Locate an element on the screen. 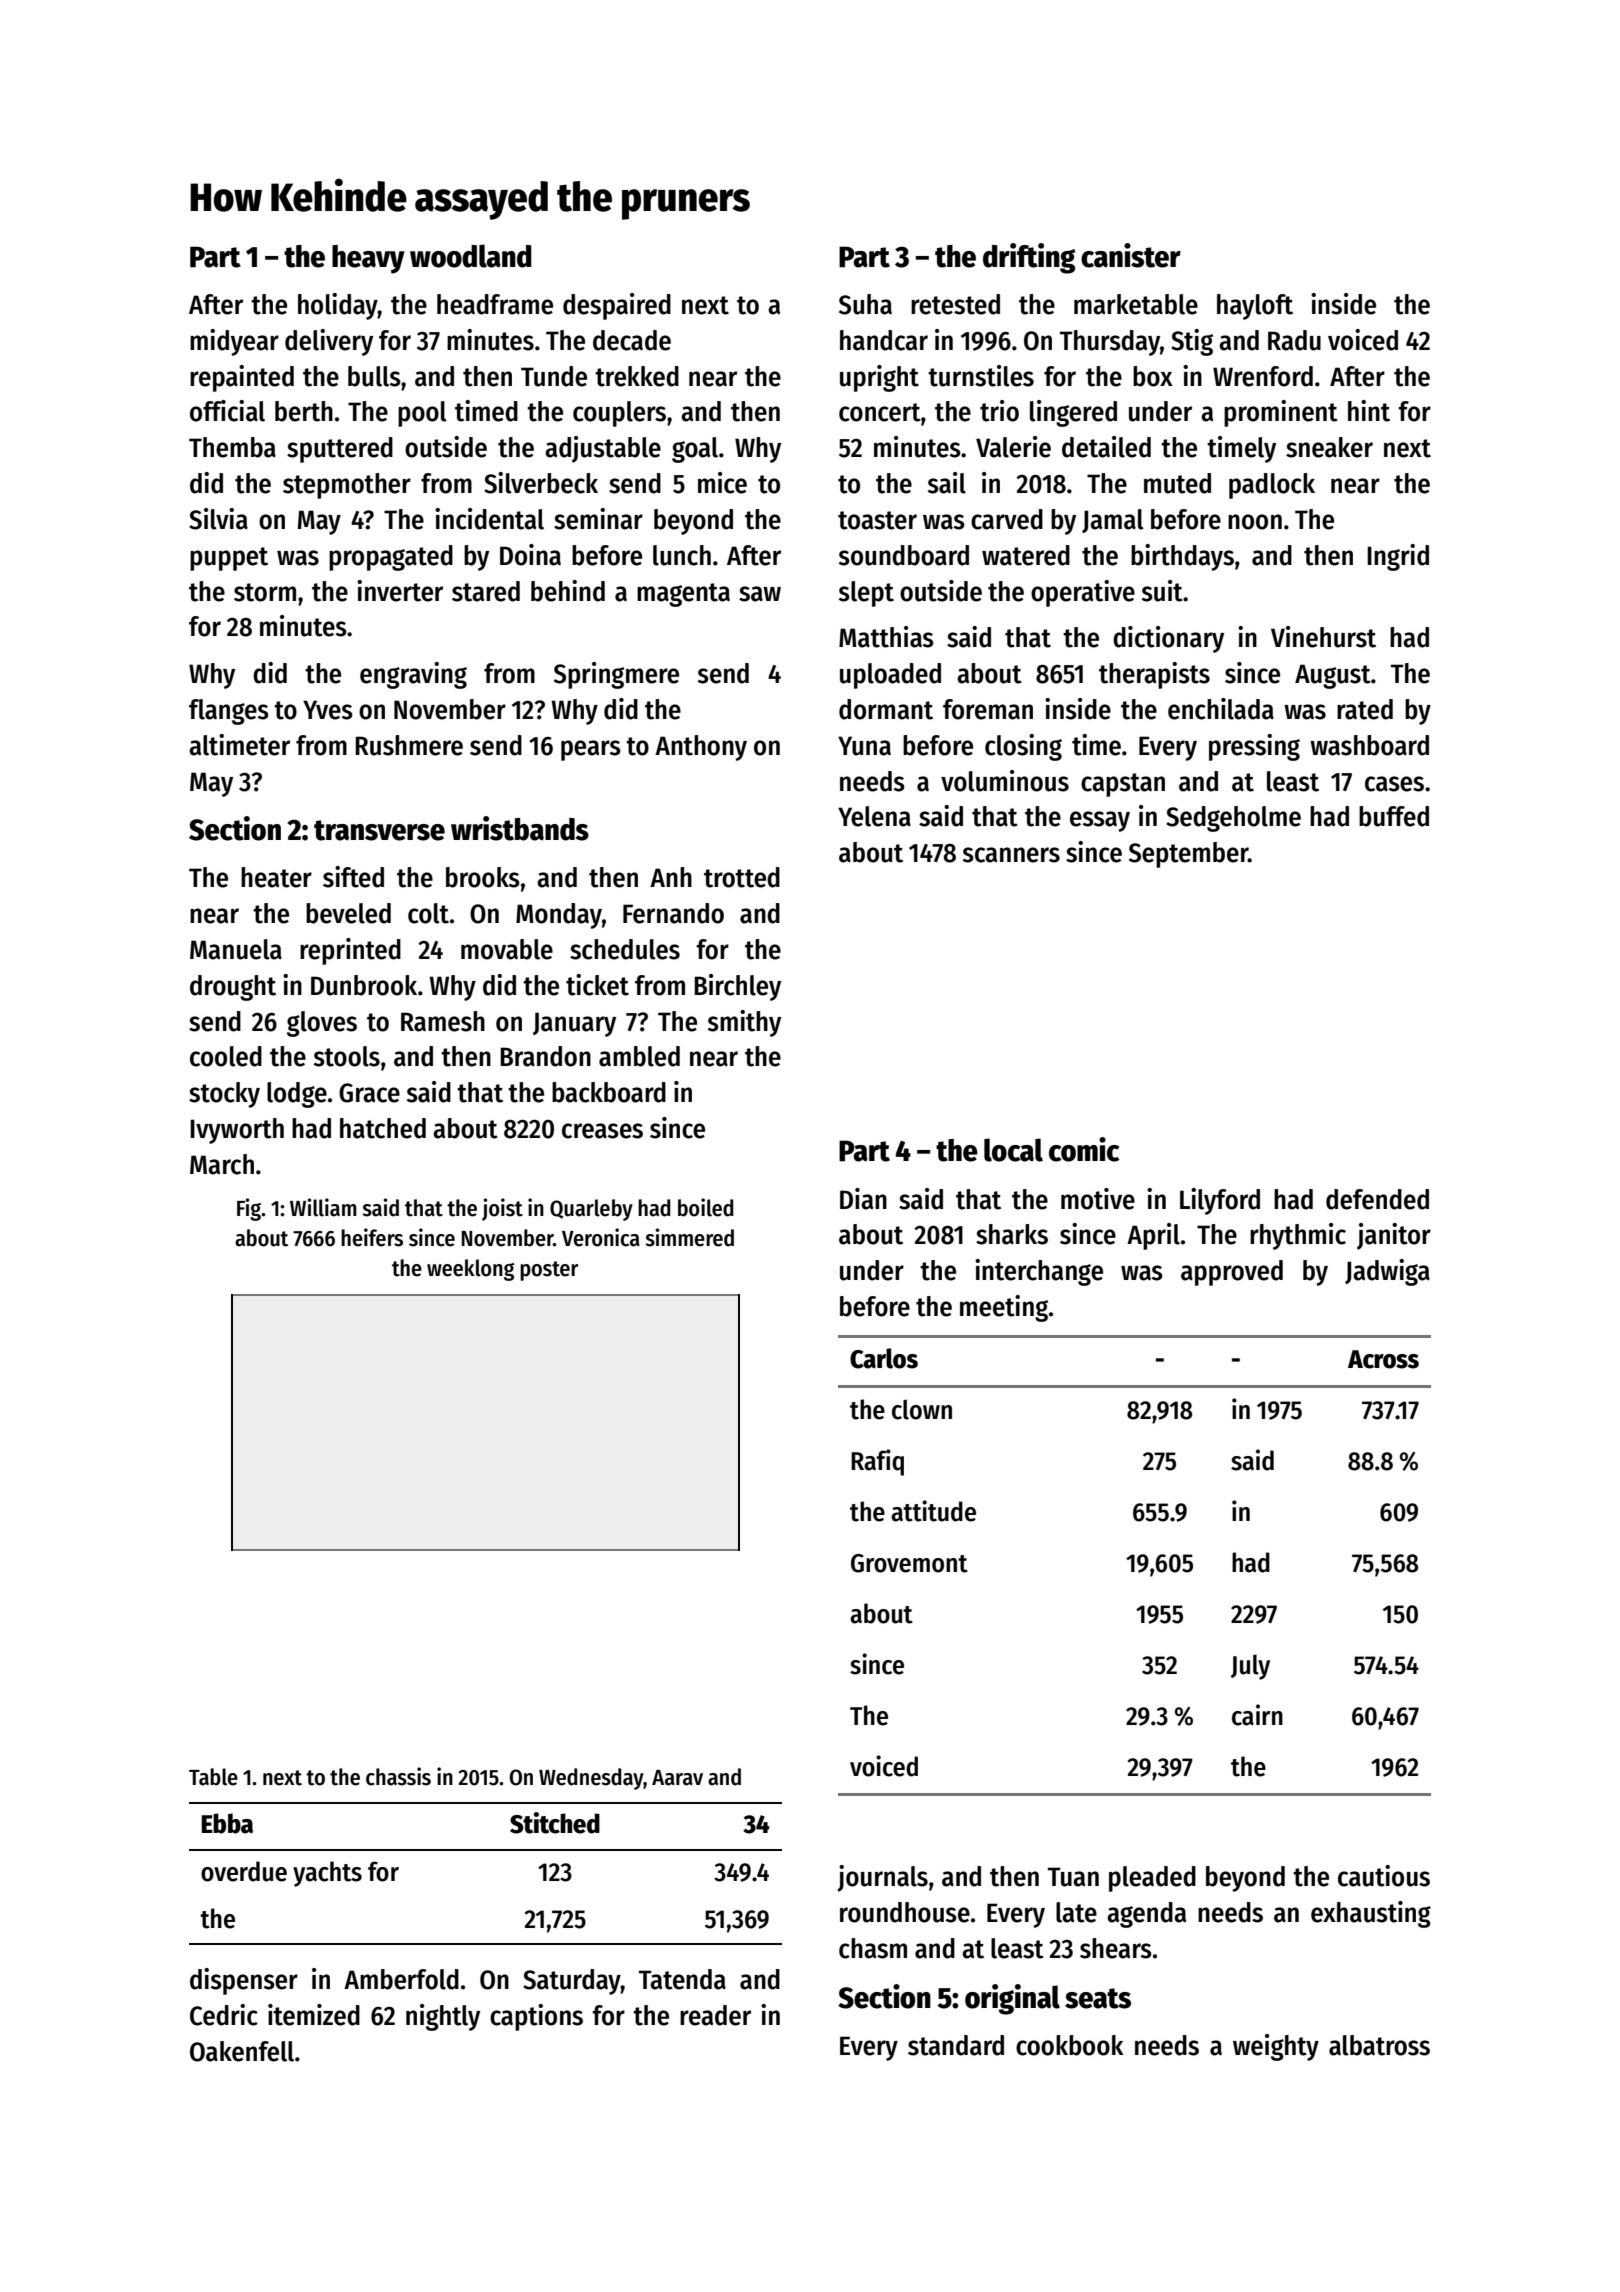  watered is located at coordinates (1026, 555).
